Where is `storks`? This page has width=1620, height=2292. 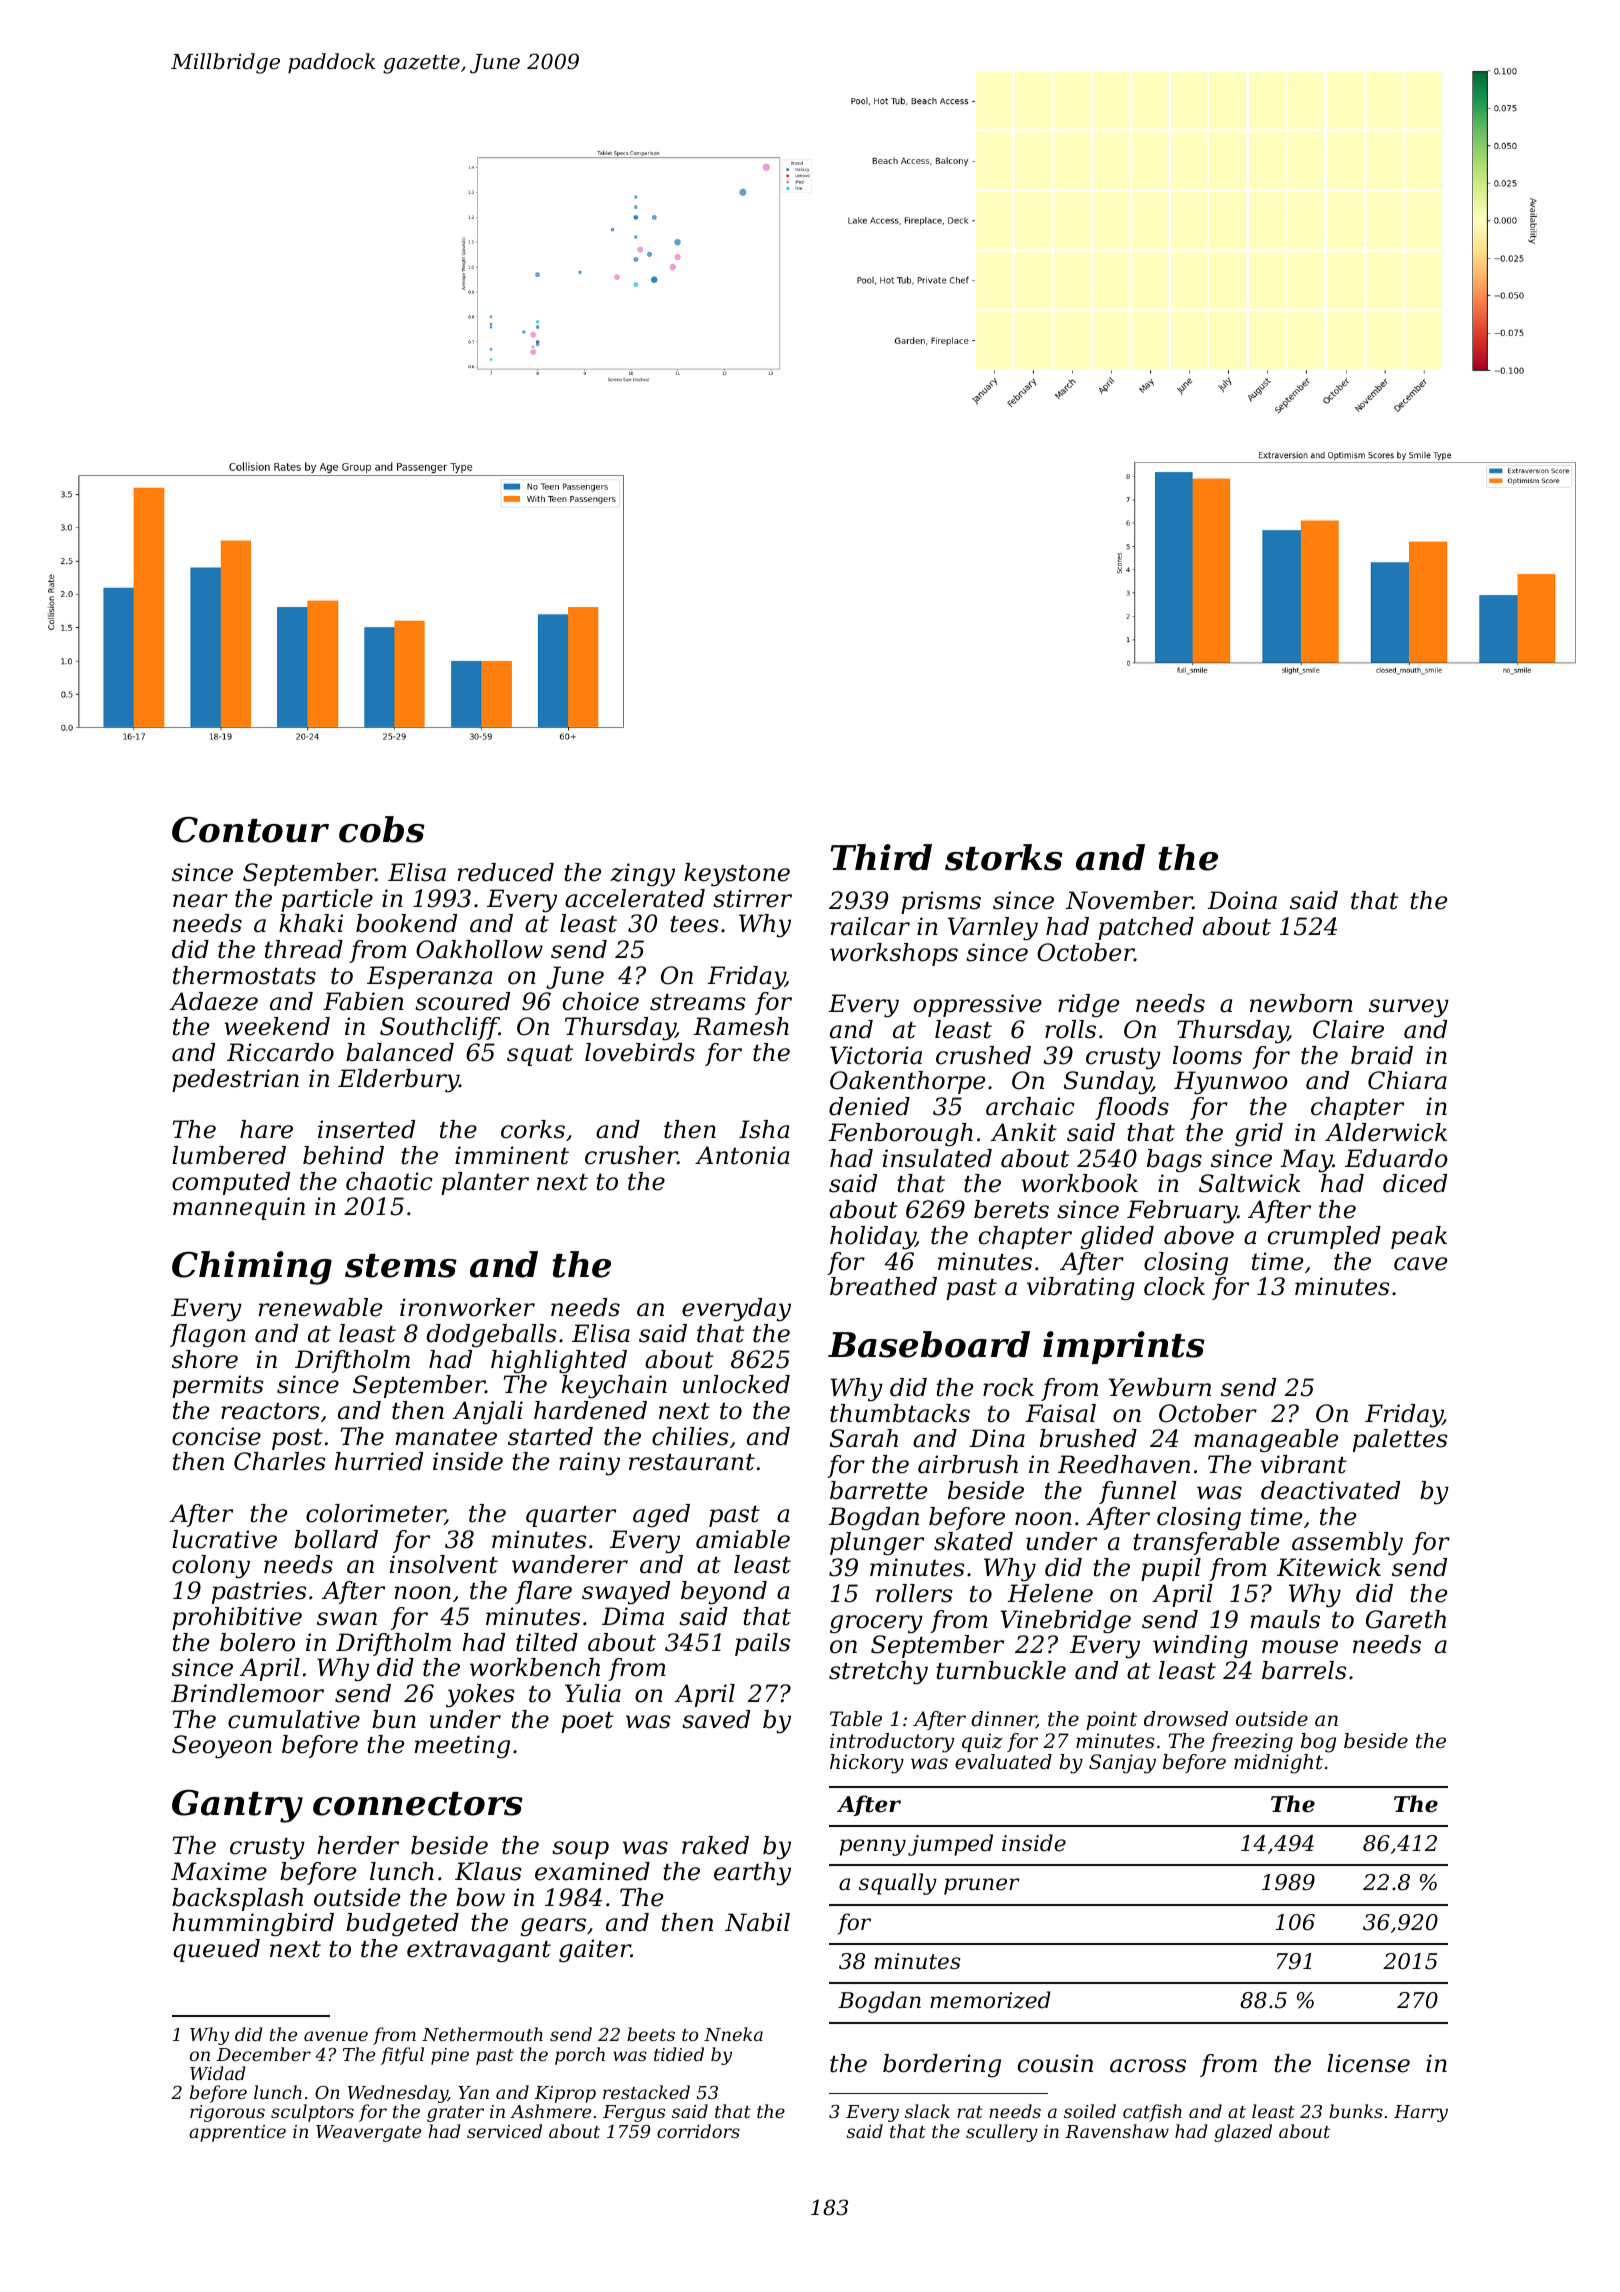
storks is located at coordinates (1004, 857).
